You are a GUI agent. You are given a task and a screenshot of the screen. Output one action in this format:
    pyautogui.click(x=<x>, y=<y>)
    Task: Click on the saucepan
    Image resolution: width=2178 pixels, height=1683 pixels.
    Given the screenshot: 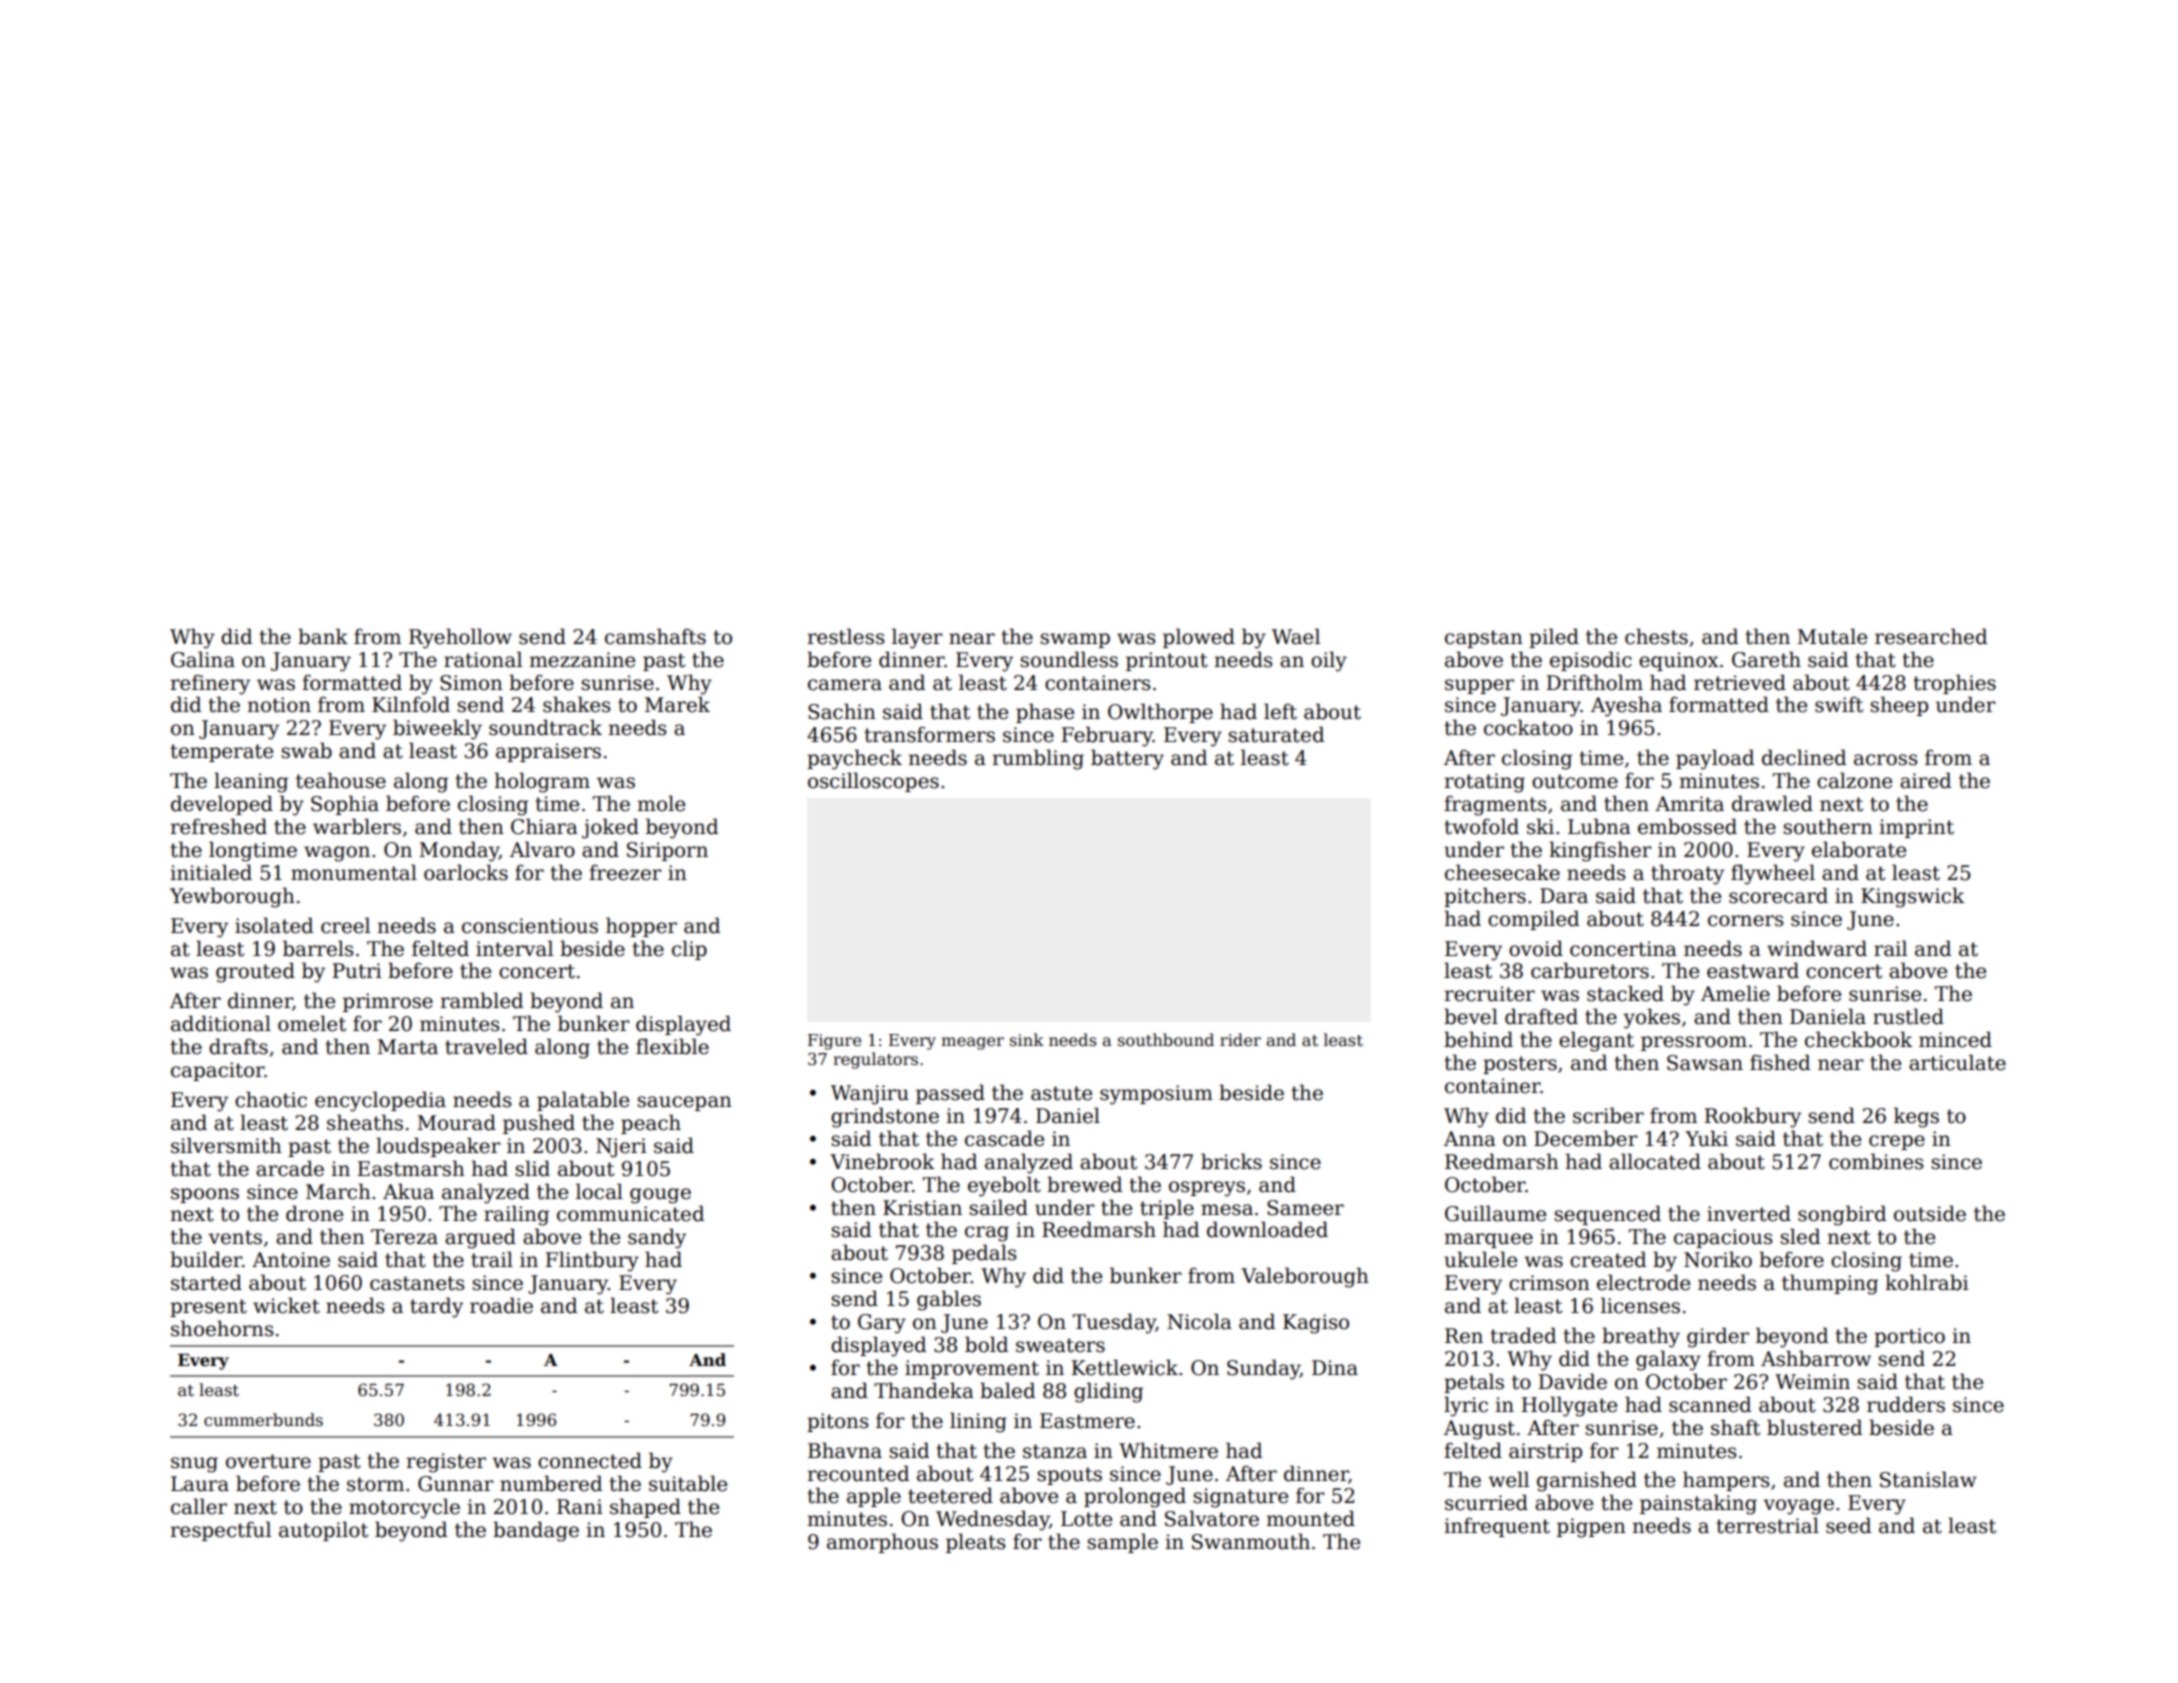 What is the action you would take?
    pyautogui.click(x=684, y=1103)
